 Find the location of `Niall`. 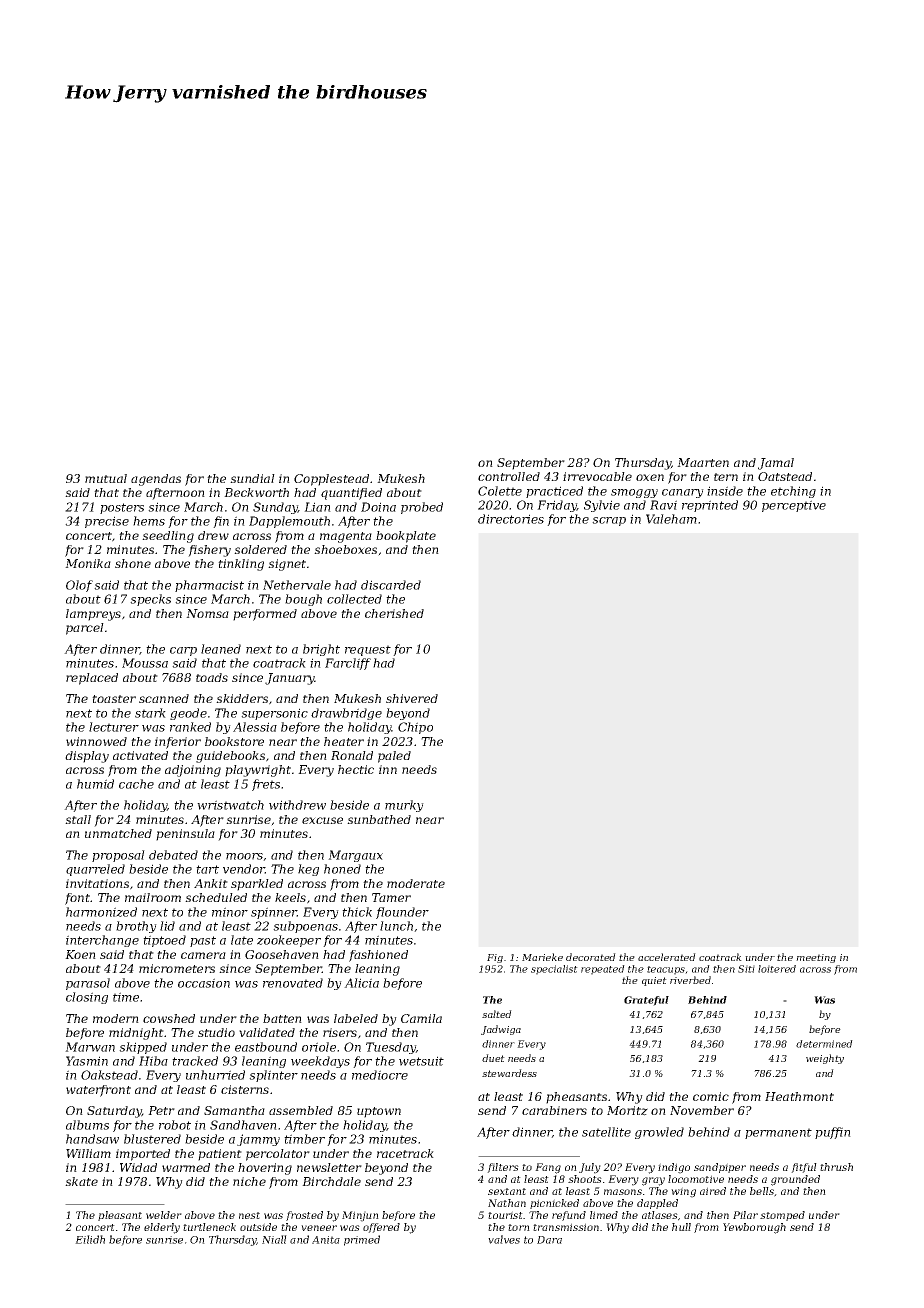

Niall is located at coordinates (274, 1239).
